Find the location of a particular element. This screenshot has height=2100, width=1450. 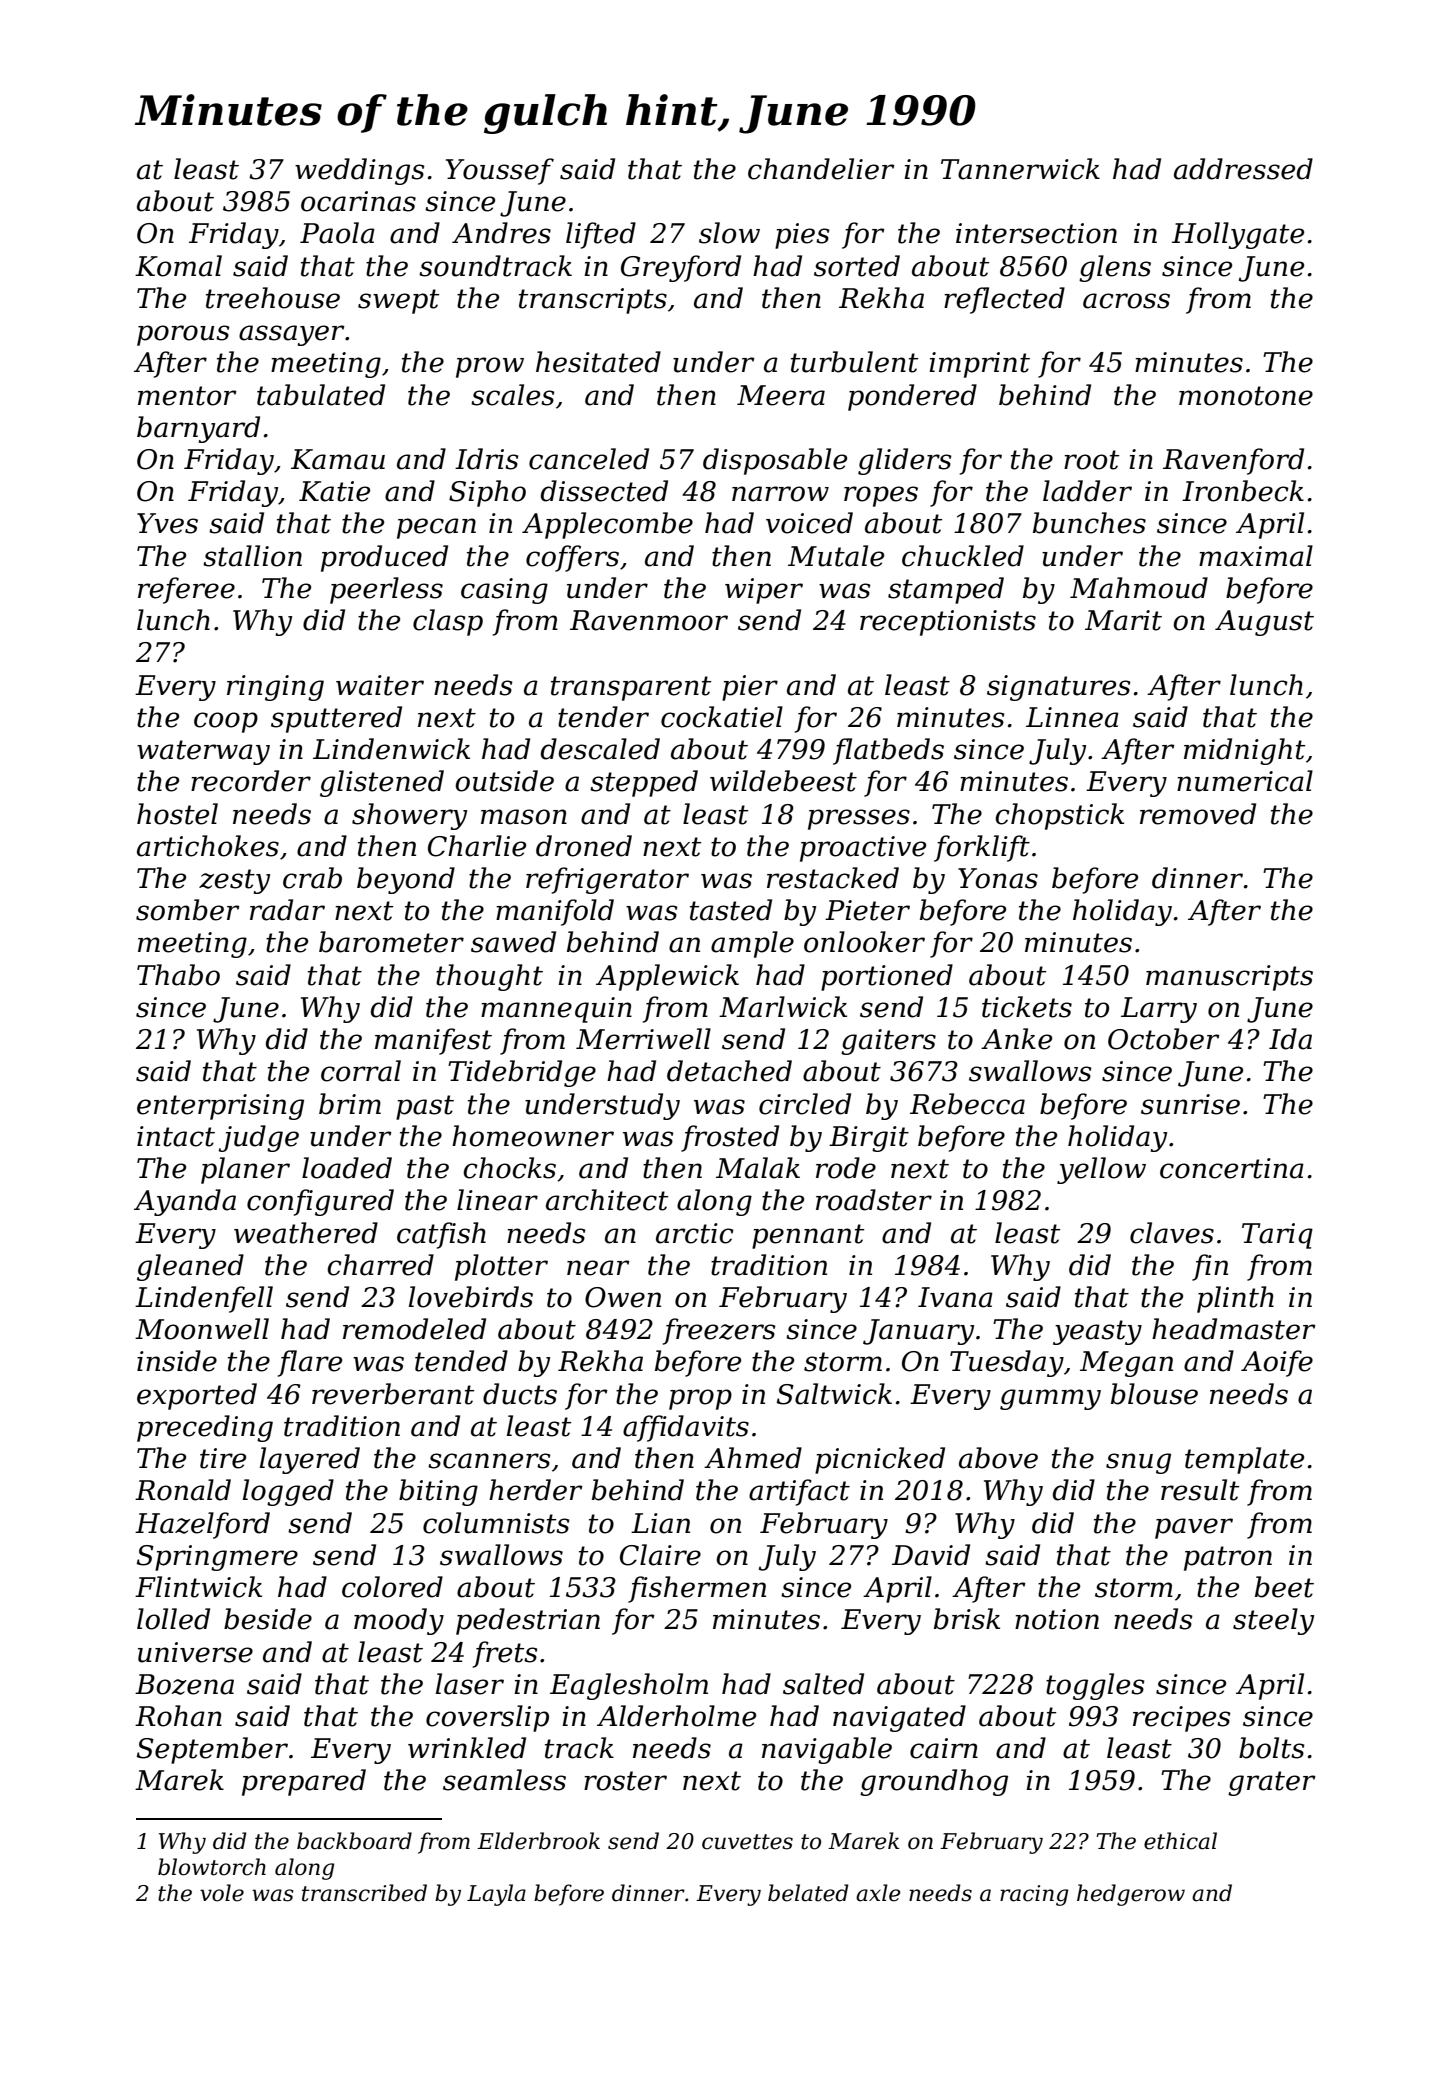

restacked is located at coordinates (833, 878).
